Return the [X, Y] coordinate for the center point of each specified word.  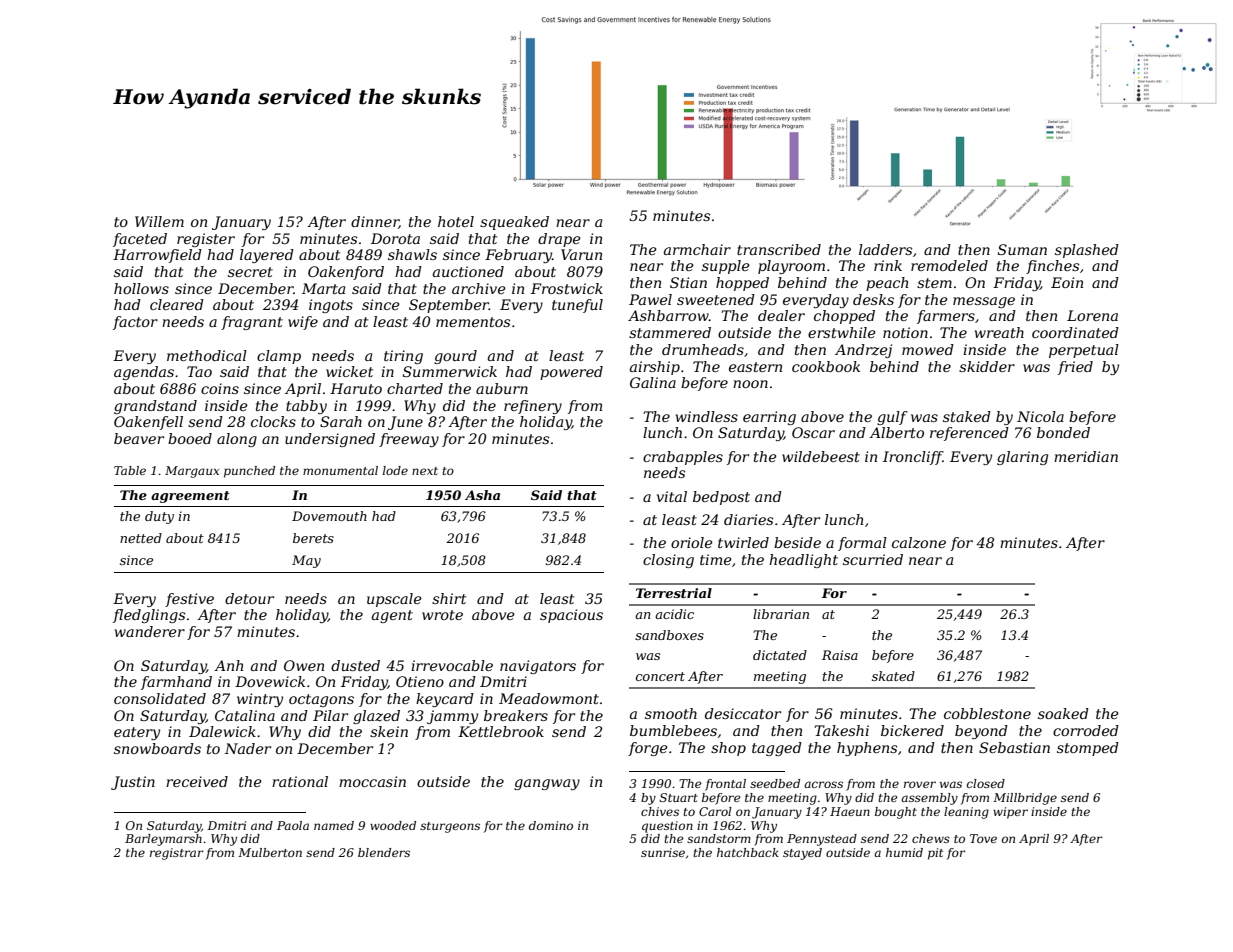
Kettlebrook [501, 731]
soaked [1063, 713]
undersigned [330, 440]
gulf [892, 418]
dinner [375, 222]
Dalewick [222, 731]
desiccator [743, 713]
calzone [919, 543]
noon [750, 384]
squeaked [514, 223]
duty [159, 517]
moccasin [372, 781]
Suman [1022, 249]
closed [986, 783]
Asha [482, 495]
